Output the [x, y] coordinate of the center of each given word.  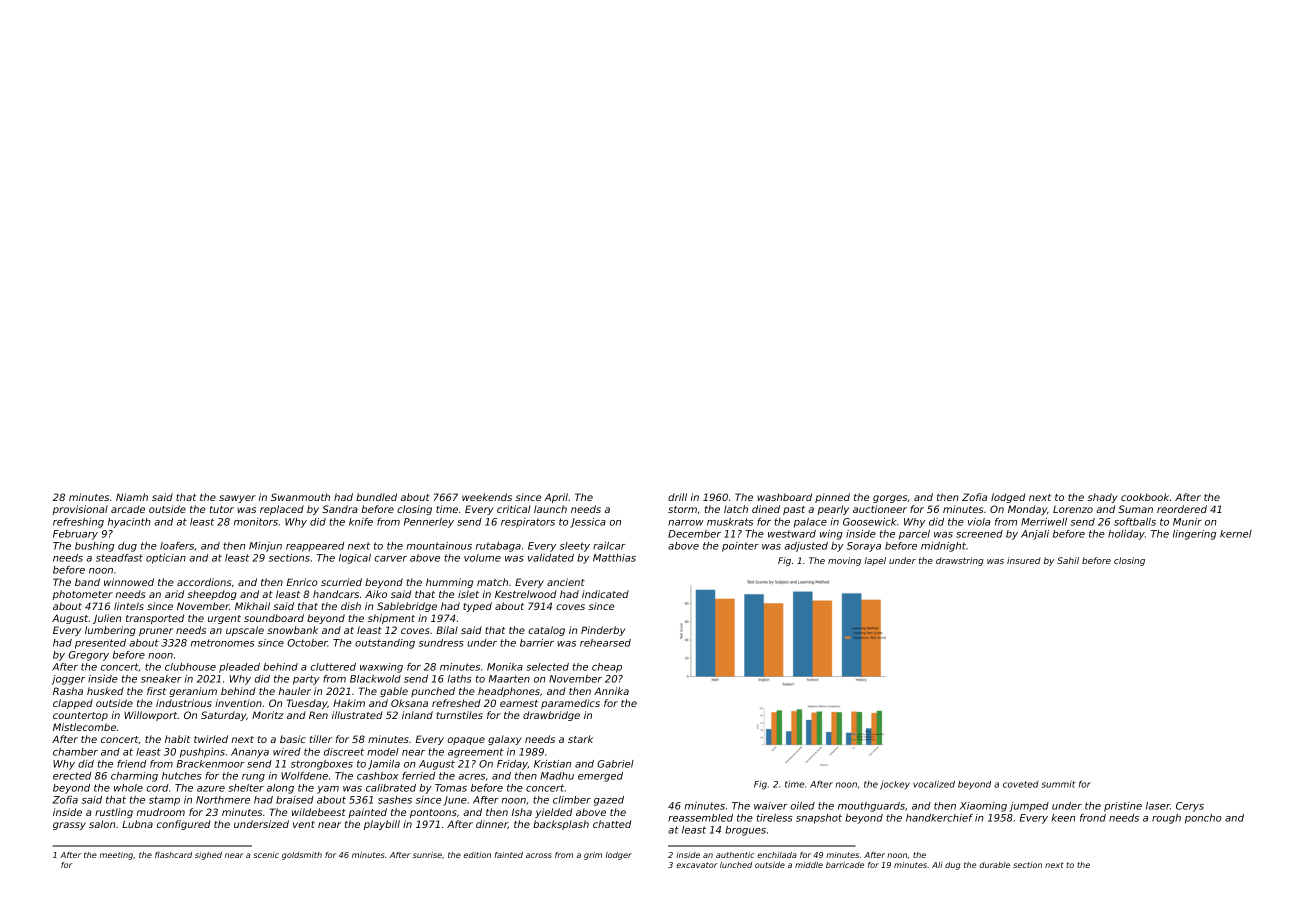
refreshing [78, 523]
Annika [611, 691]
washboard [784, 497]
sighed [208, 856]
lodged [1008, 498]
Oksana [409, 703]
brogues [745, 831]
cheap [607, 668]
